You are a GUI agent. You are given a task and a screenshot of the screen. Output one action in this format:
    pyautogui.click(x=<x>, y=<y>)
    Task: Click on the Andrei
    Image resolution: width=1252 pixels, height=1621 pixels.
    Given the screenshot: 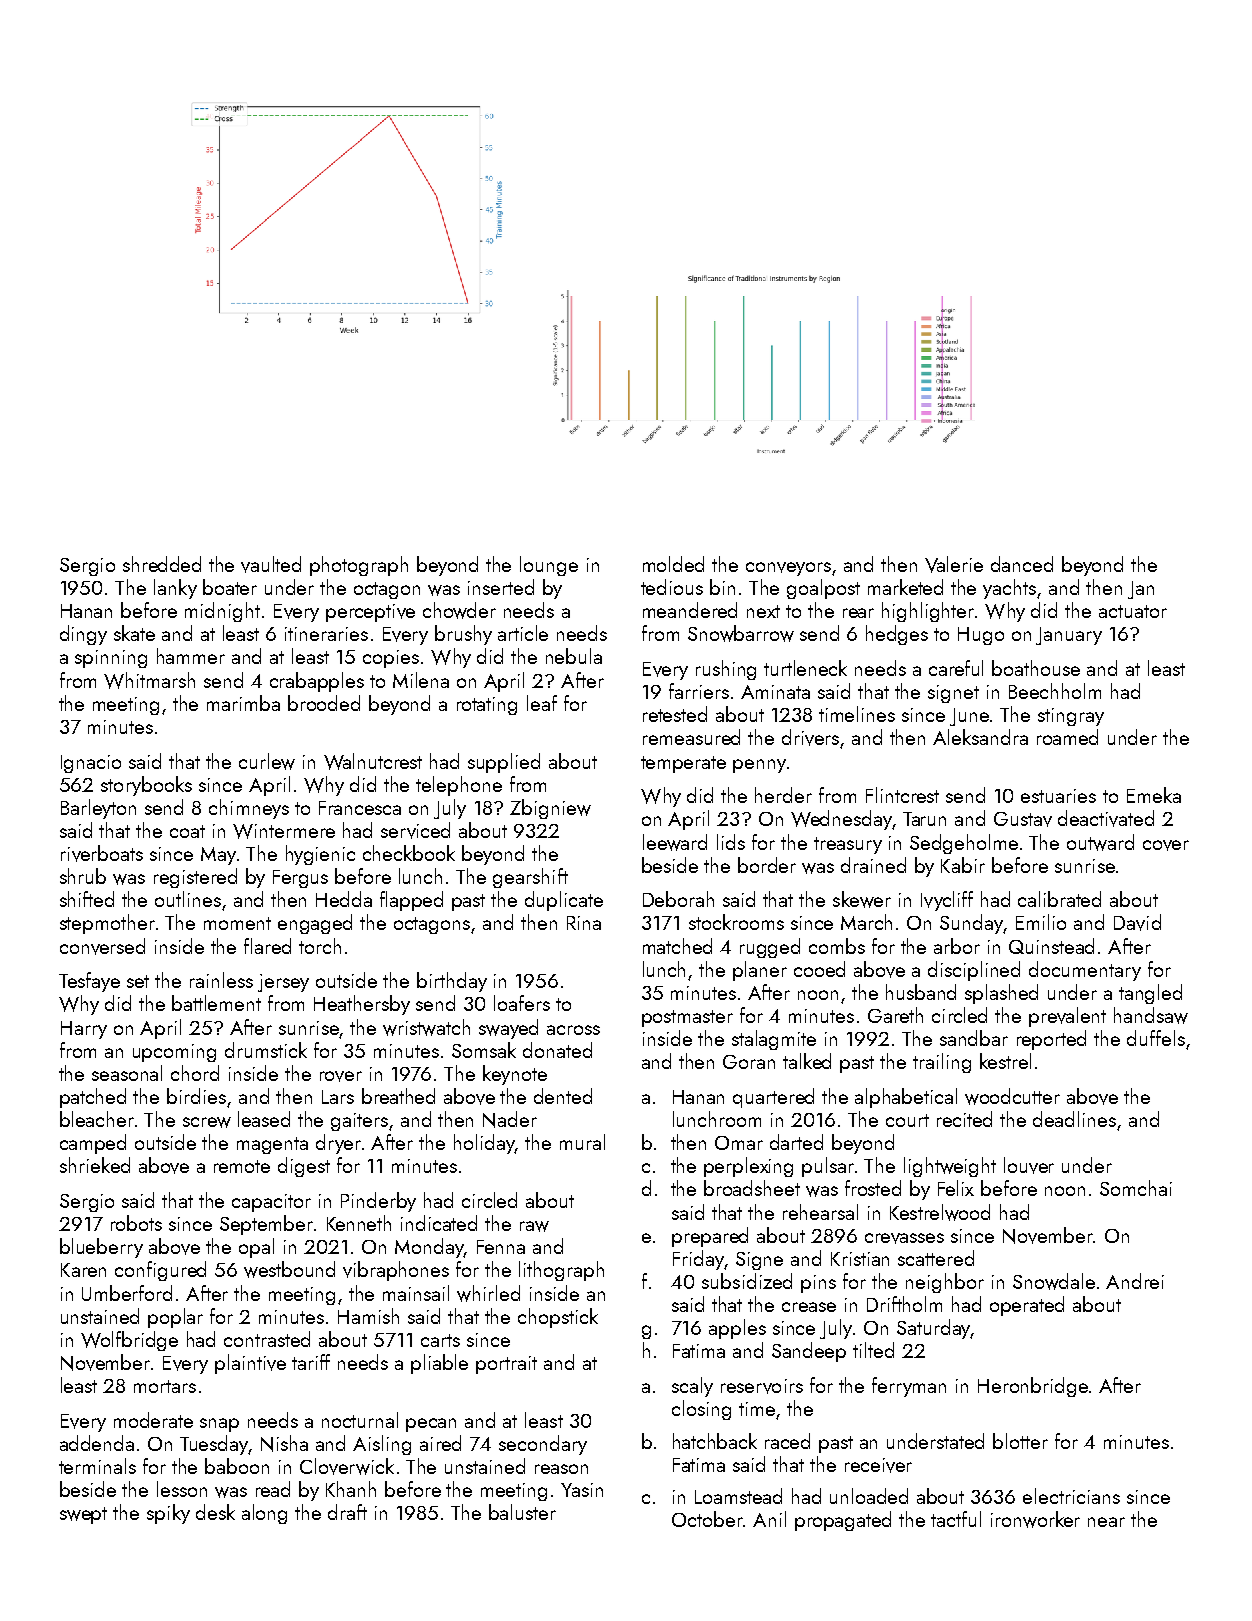 What is the action you would take?
    pyautogui.click(x=1135, y=1281)
